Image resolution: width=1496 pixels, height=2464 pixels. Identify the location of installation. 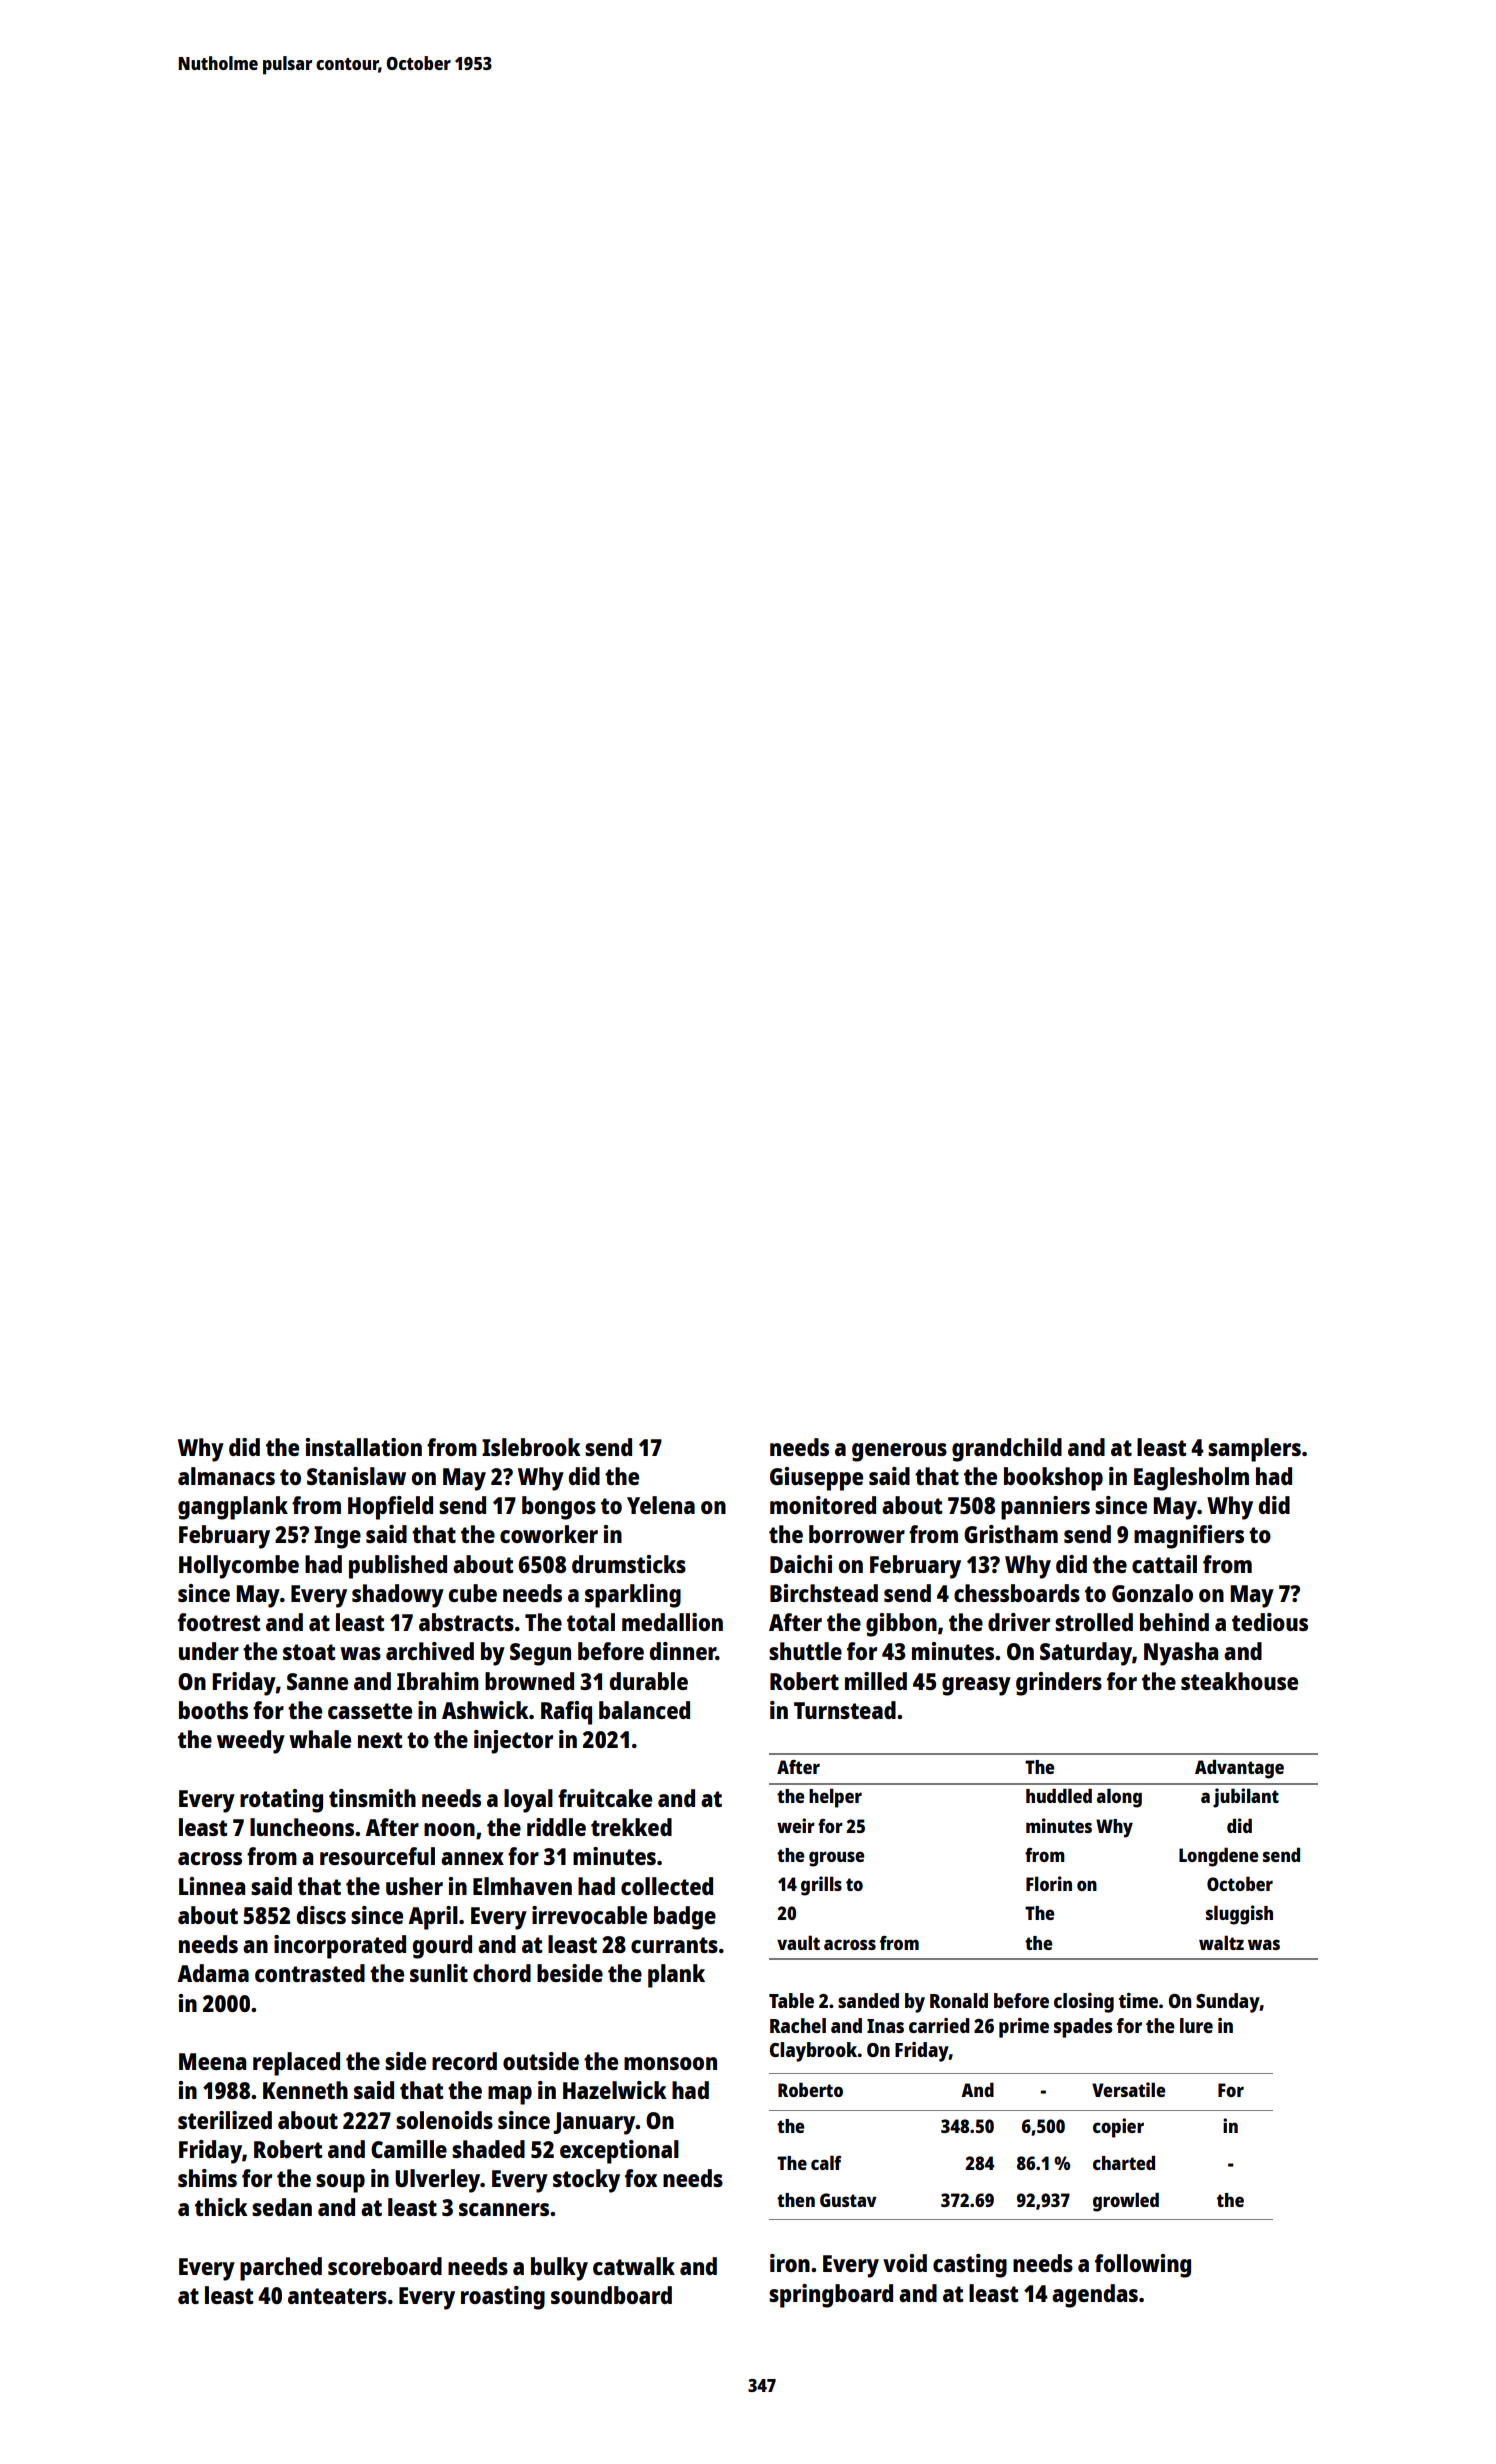
(364, 1447).
